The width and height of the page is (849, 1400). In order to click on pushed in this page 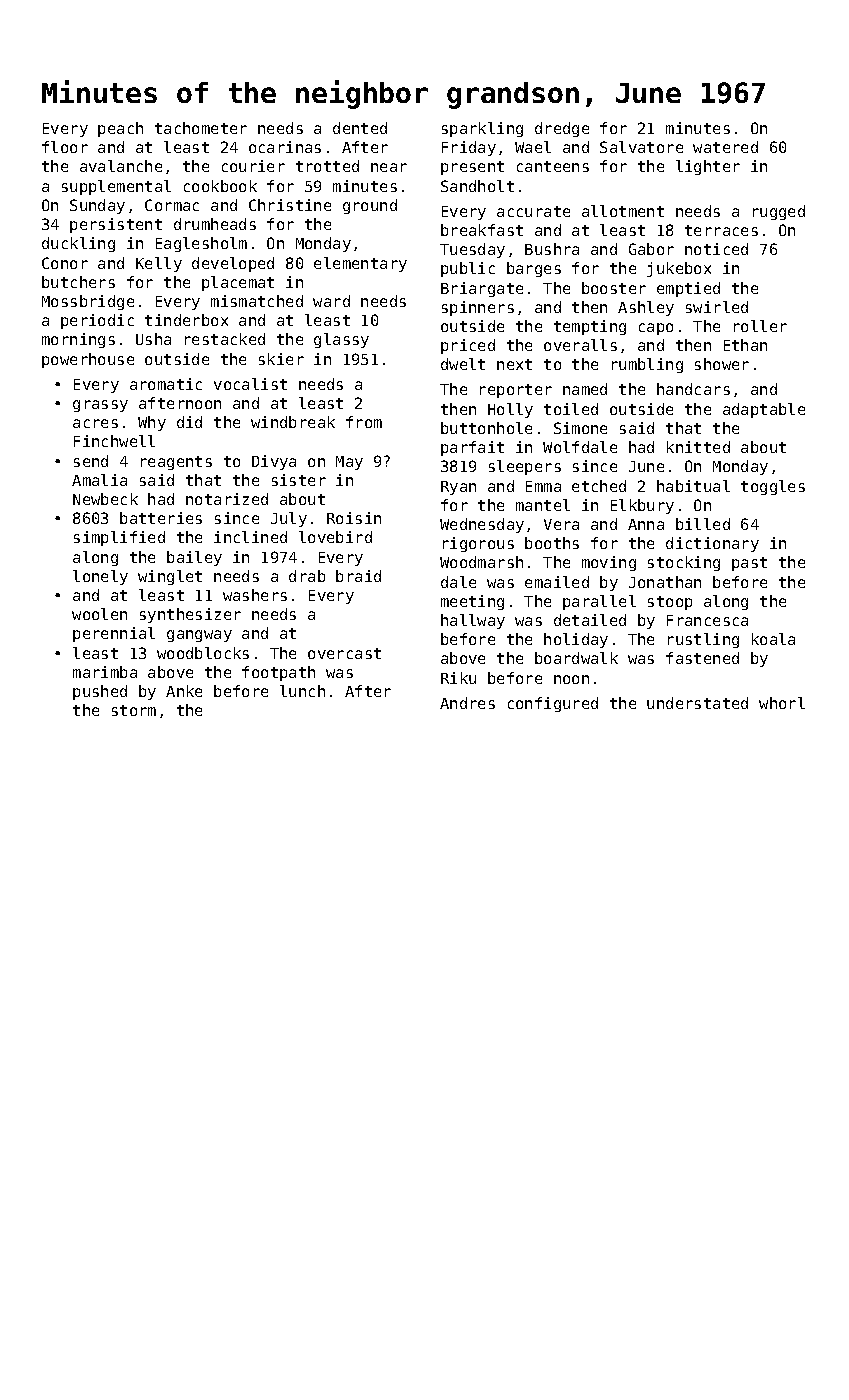, I will do `click(100, 692)`.
